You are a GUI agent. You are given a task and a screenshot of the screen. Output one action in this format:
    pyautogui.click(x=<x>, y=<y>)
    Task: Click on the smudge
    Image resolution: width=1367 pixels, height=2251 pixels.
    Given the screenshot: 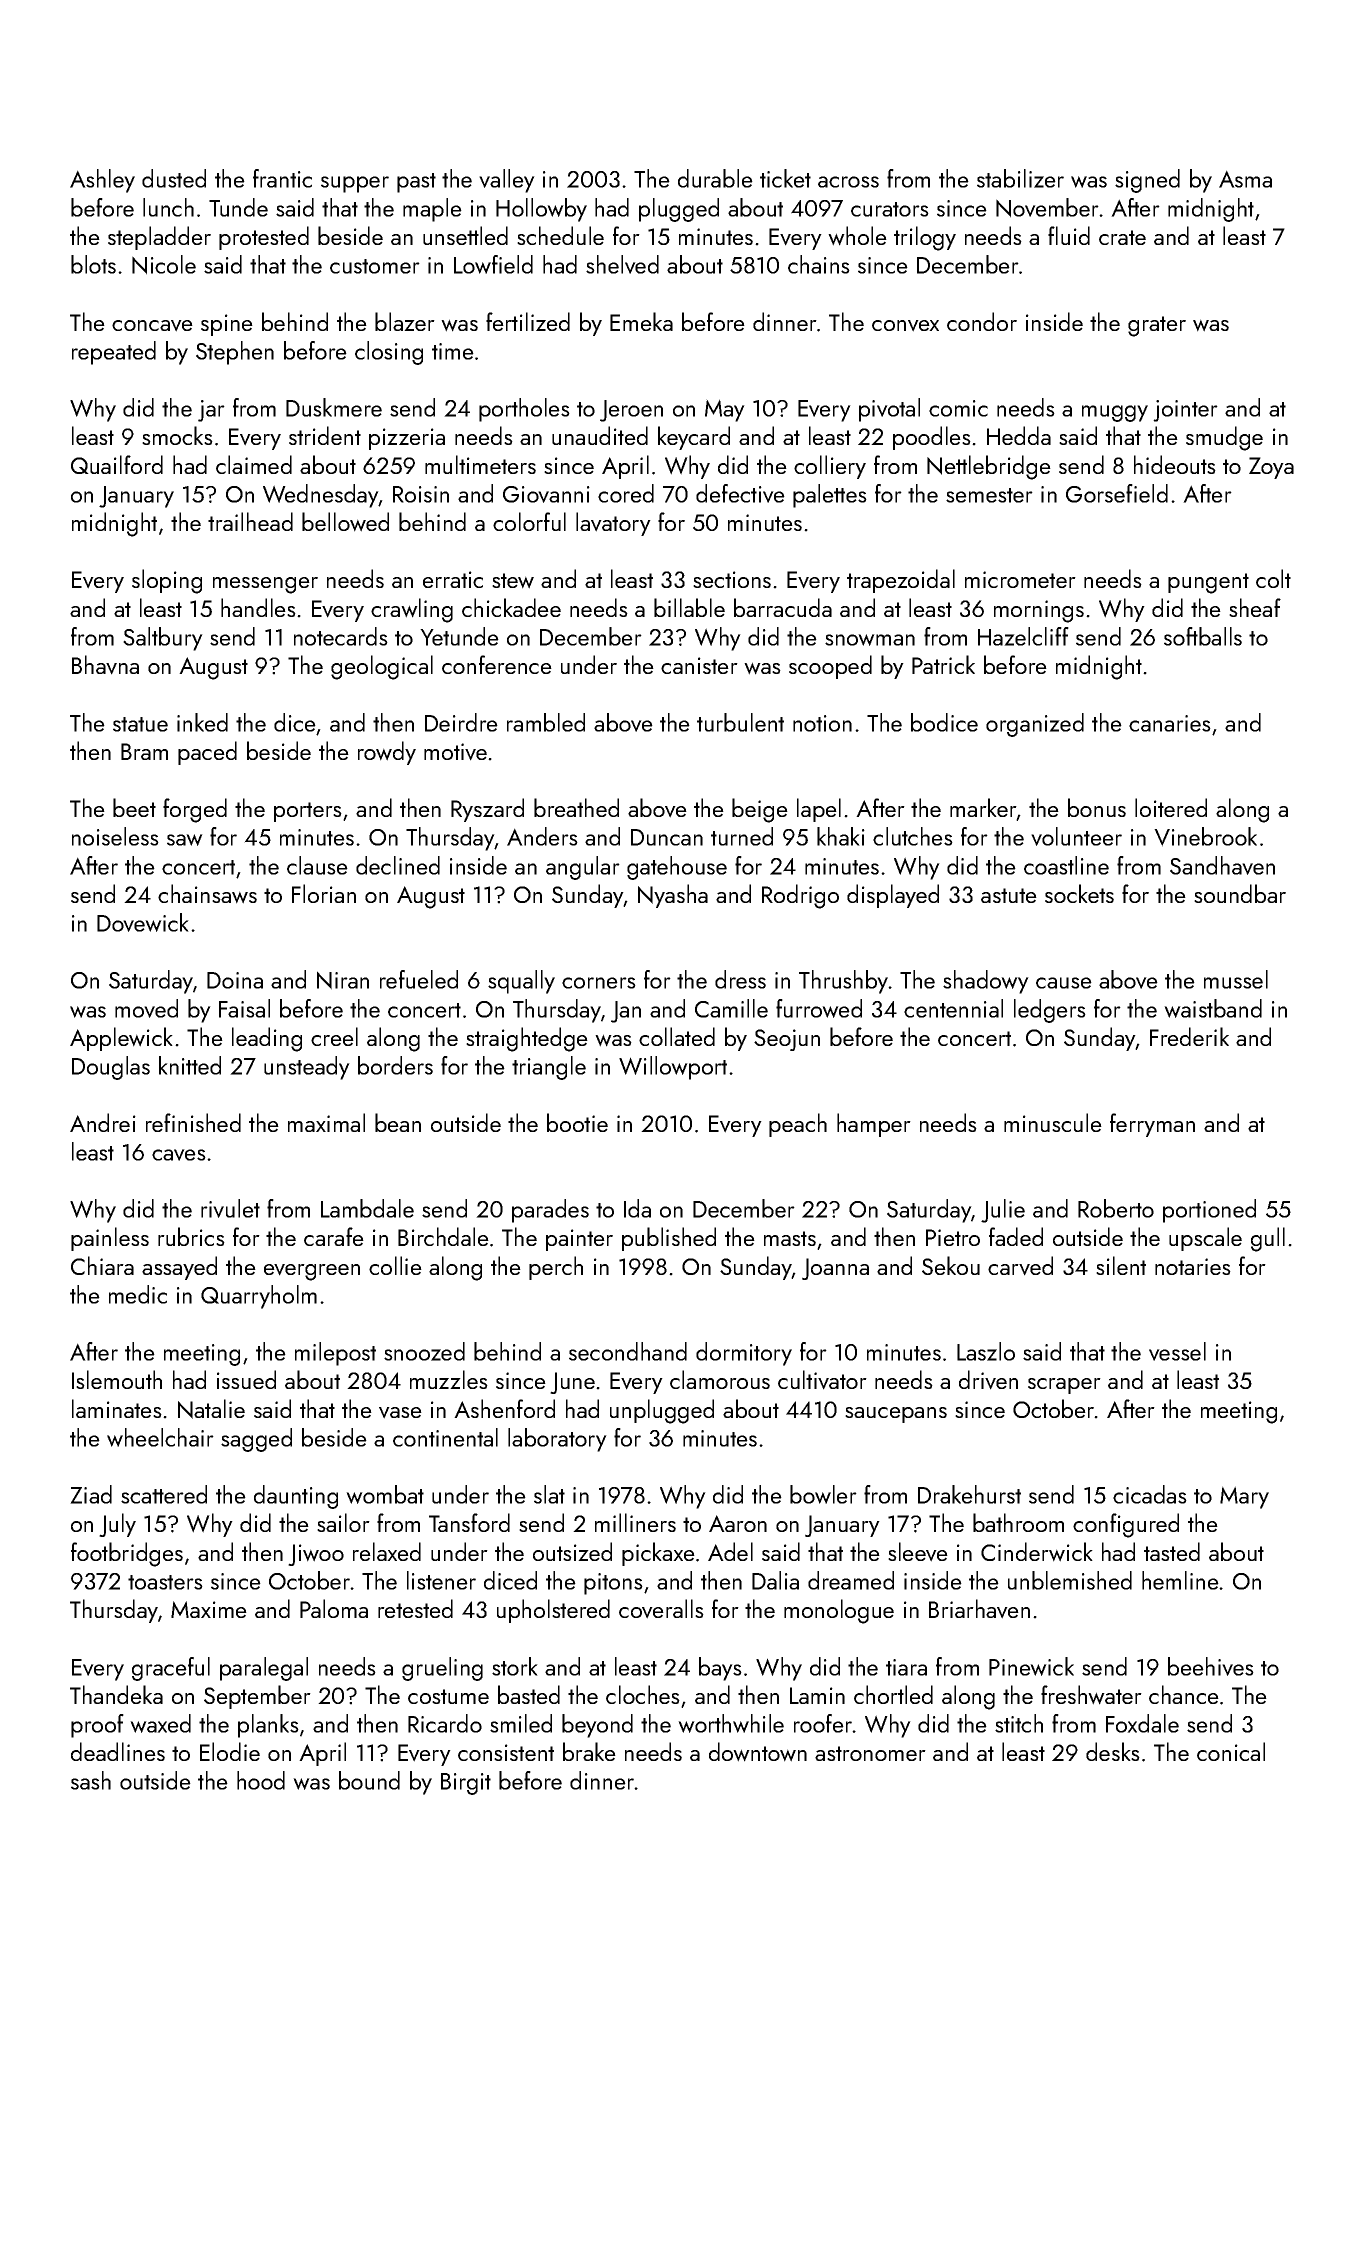 What is the action you would take?
    pyautogui.click(x=1224, y=438)
